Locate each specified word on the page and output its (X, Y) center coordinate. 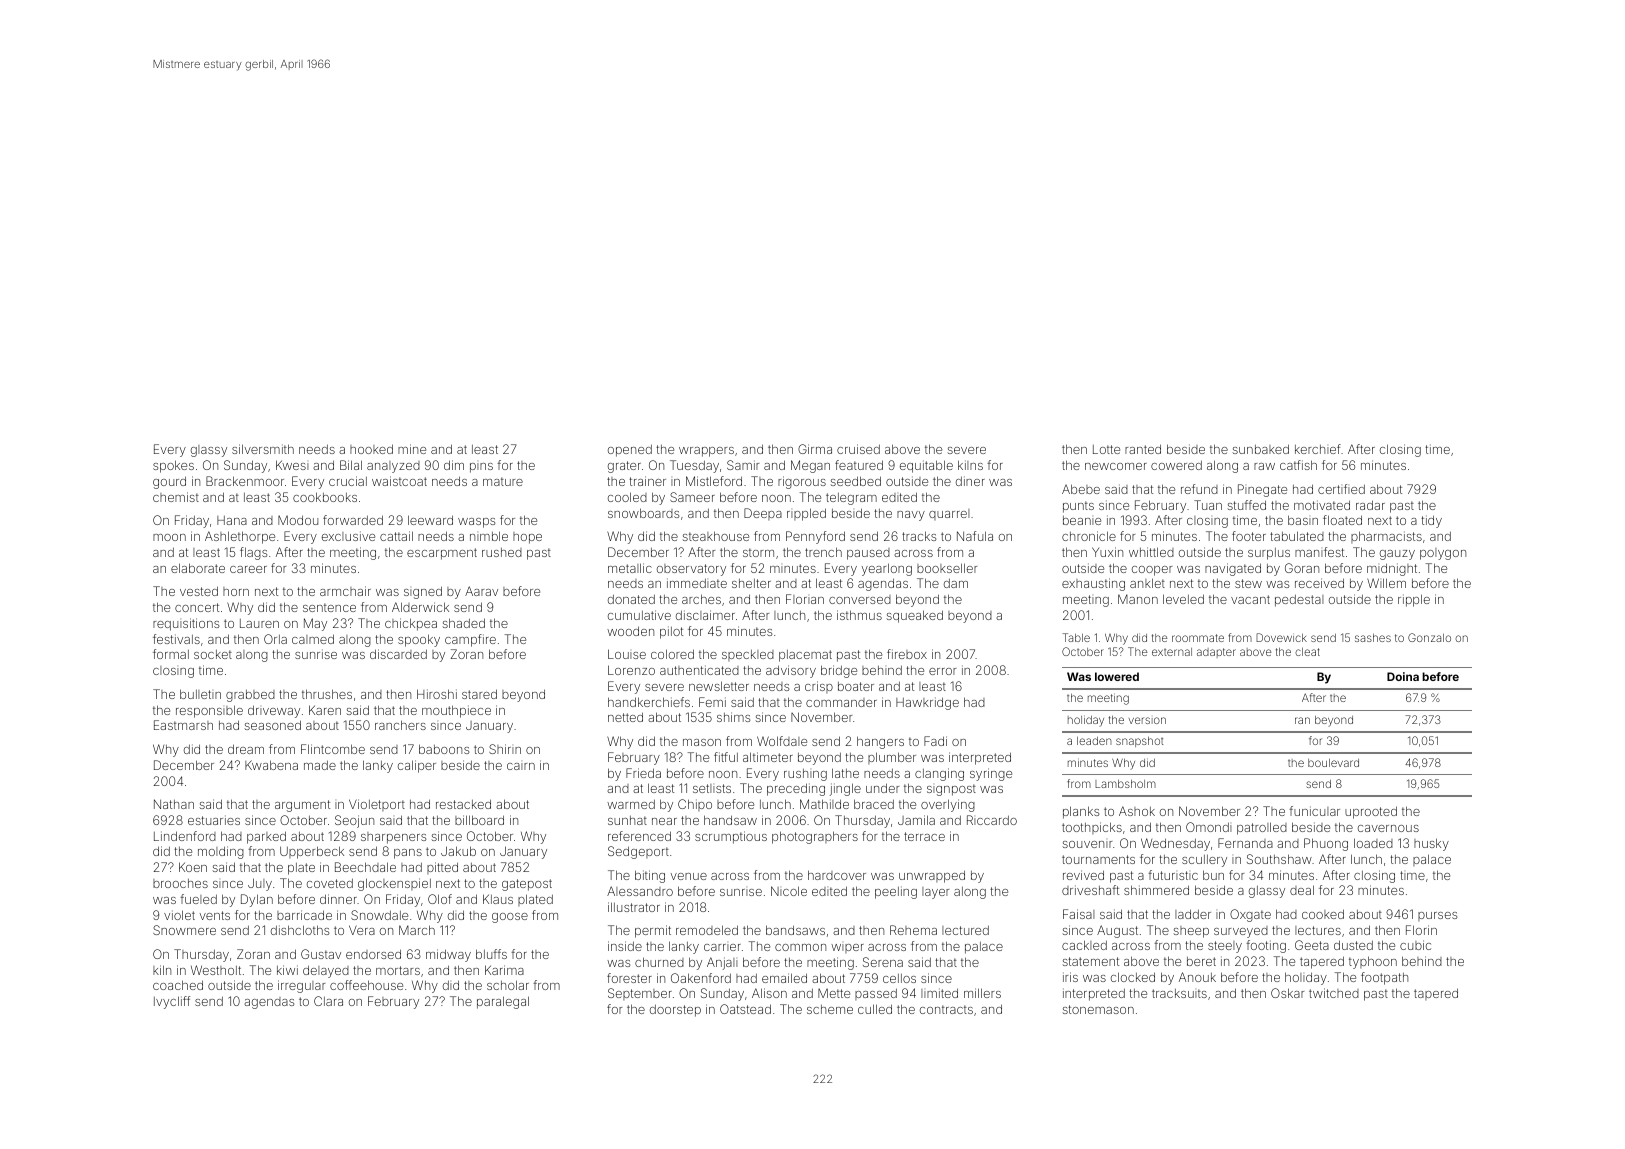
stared (479, 694)
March (417, 930)
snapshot (1140, 742)
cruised (858, 449)
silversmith (263, 449)
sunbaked (1261, 449)
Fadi (935, 741)
